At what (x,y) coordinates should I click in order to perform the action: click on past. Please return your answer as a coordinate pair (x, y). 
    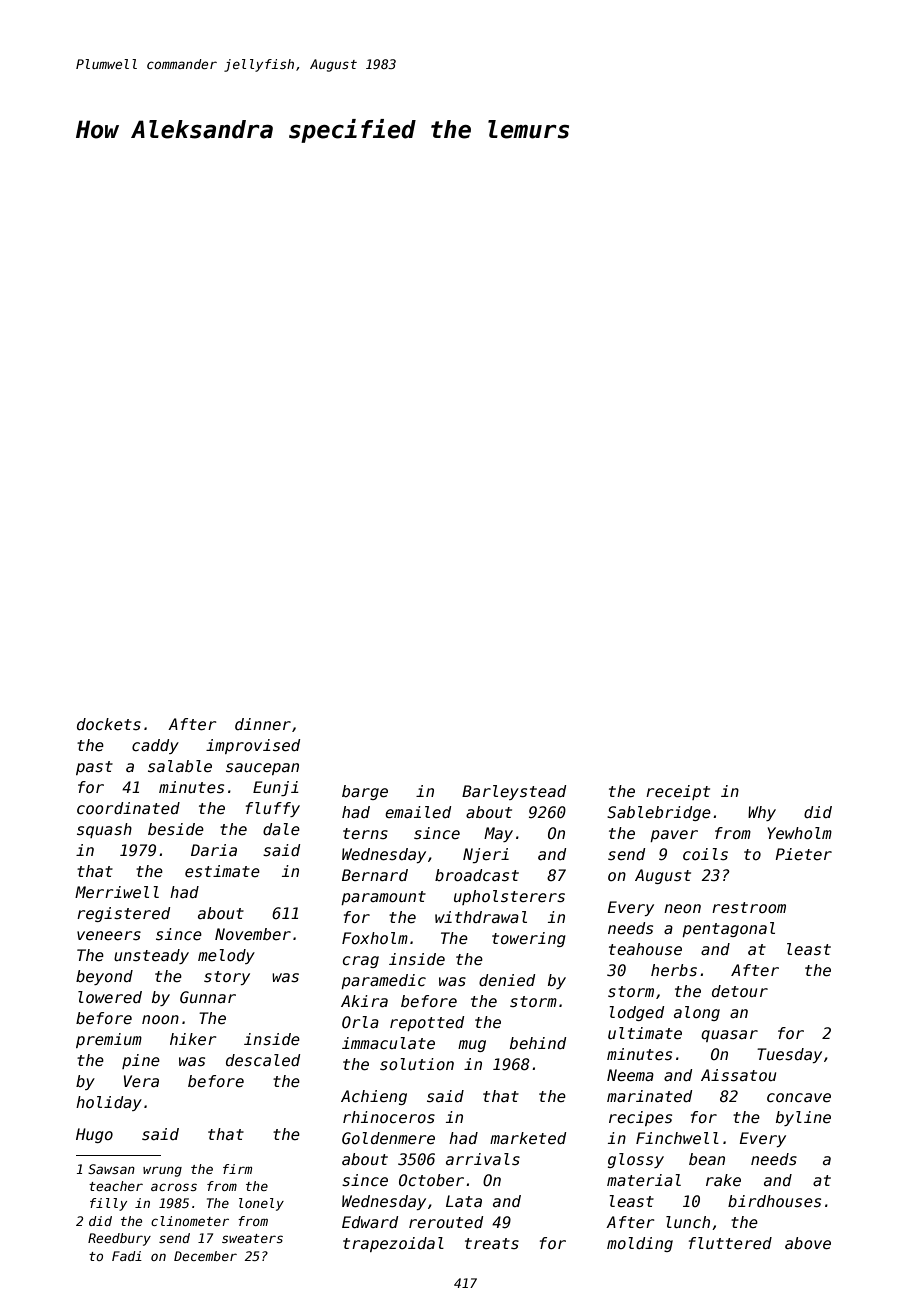
    Looking at the image, I should click on (94, 768).
